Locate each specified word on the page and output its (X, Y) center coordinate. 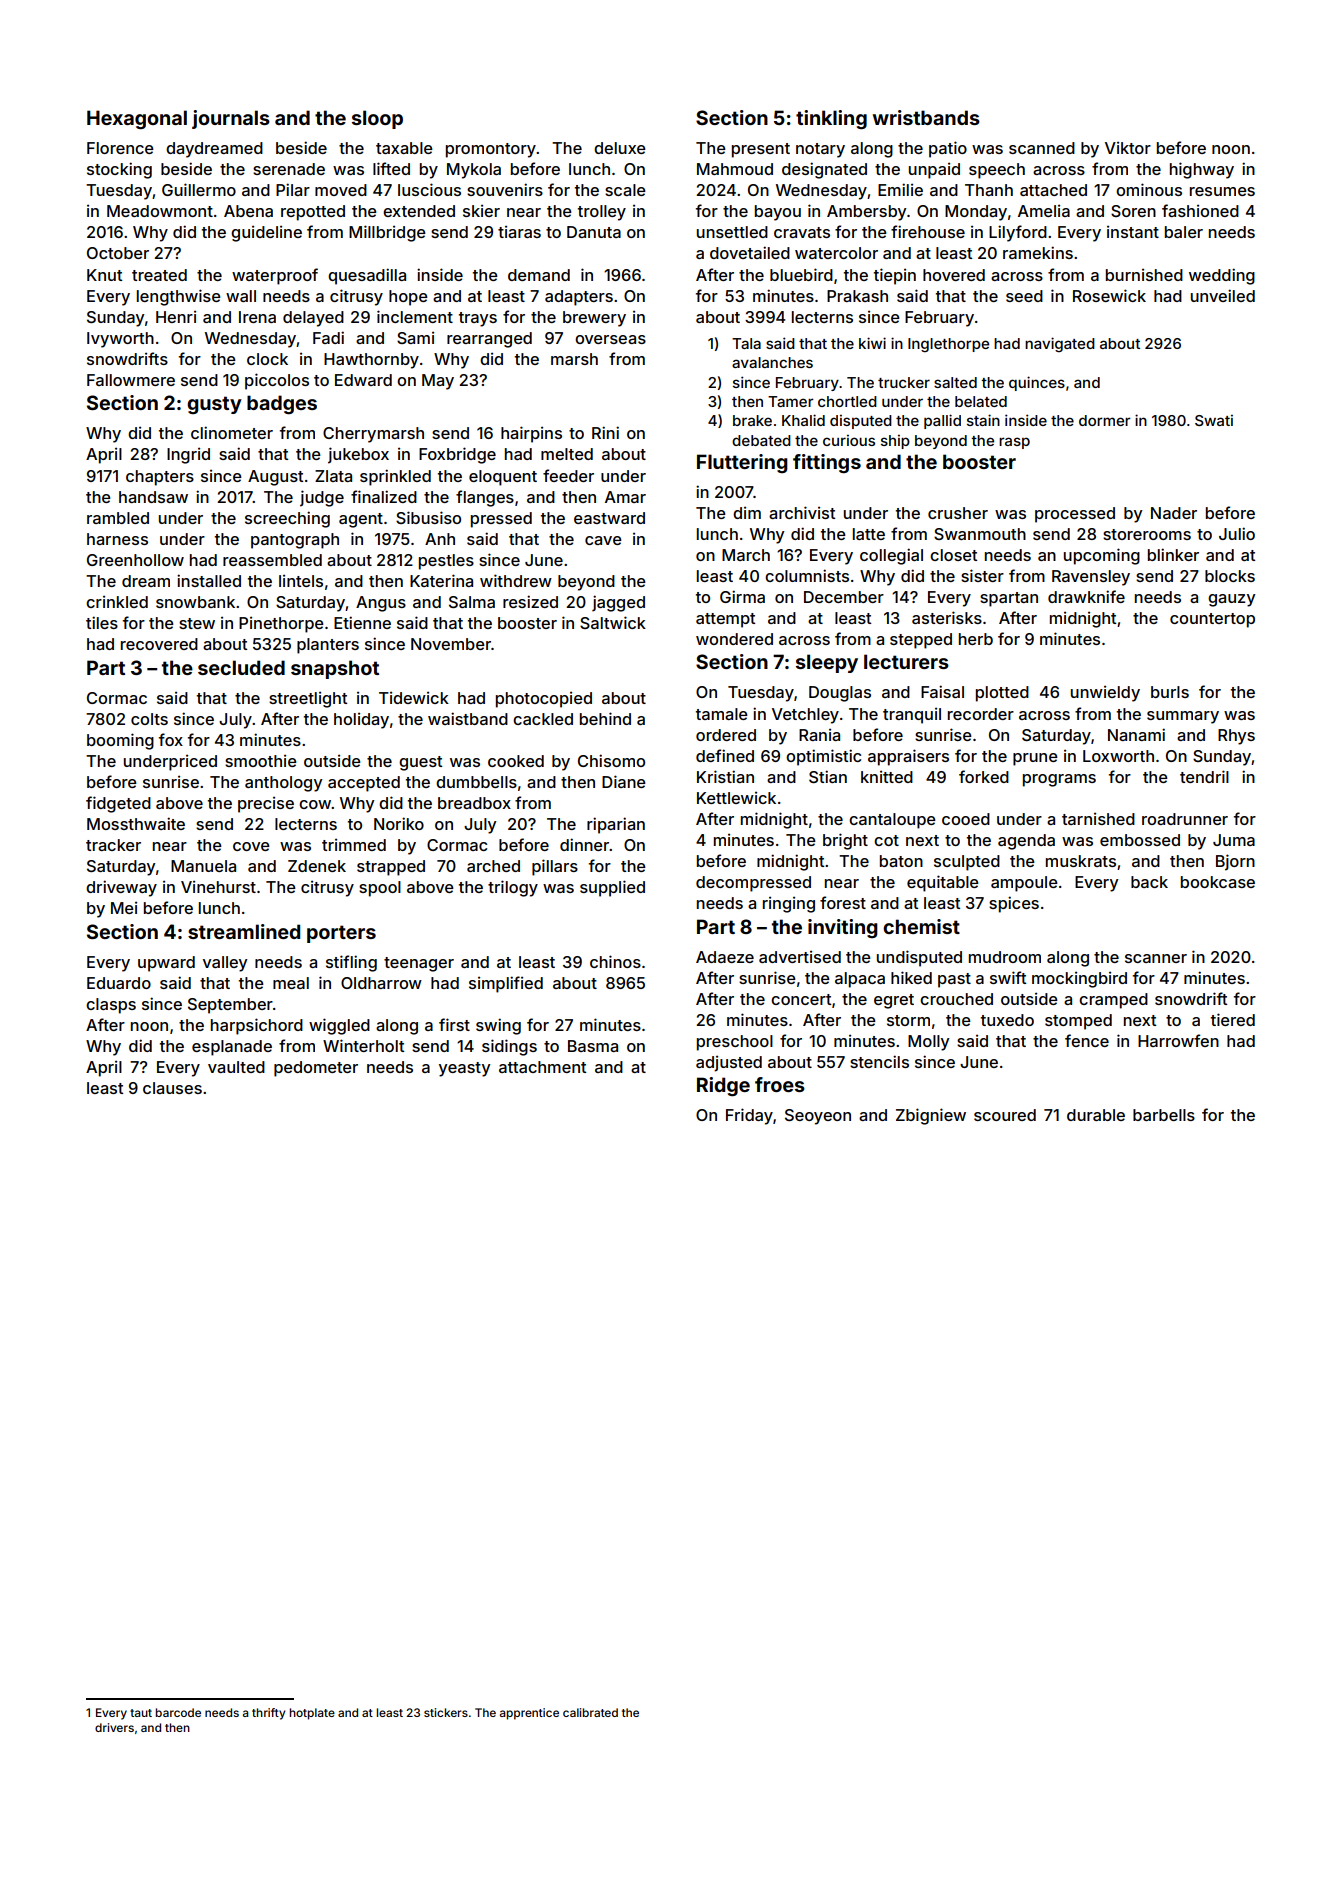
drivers (114, 1727)
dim (747, 513)
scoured (1005, 1115)
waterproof (275, 276)
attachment (542, 1067)
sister (982, 575)
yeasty (465, 1069)
